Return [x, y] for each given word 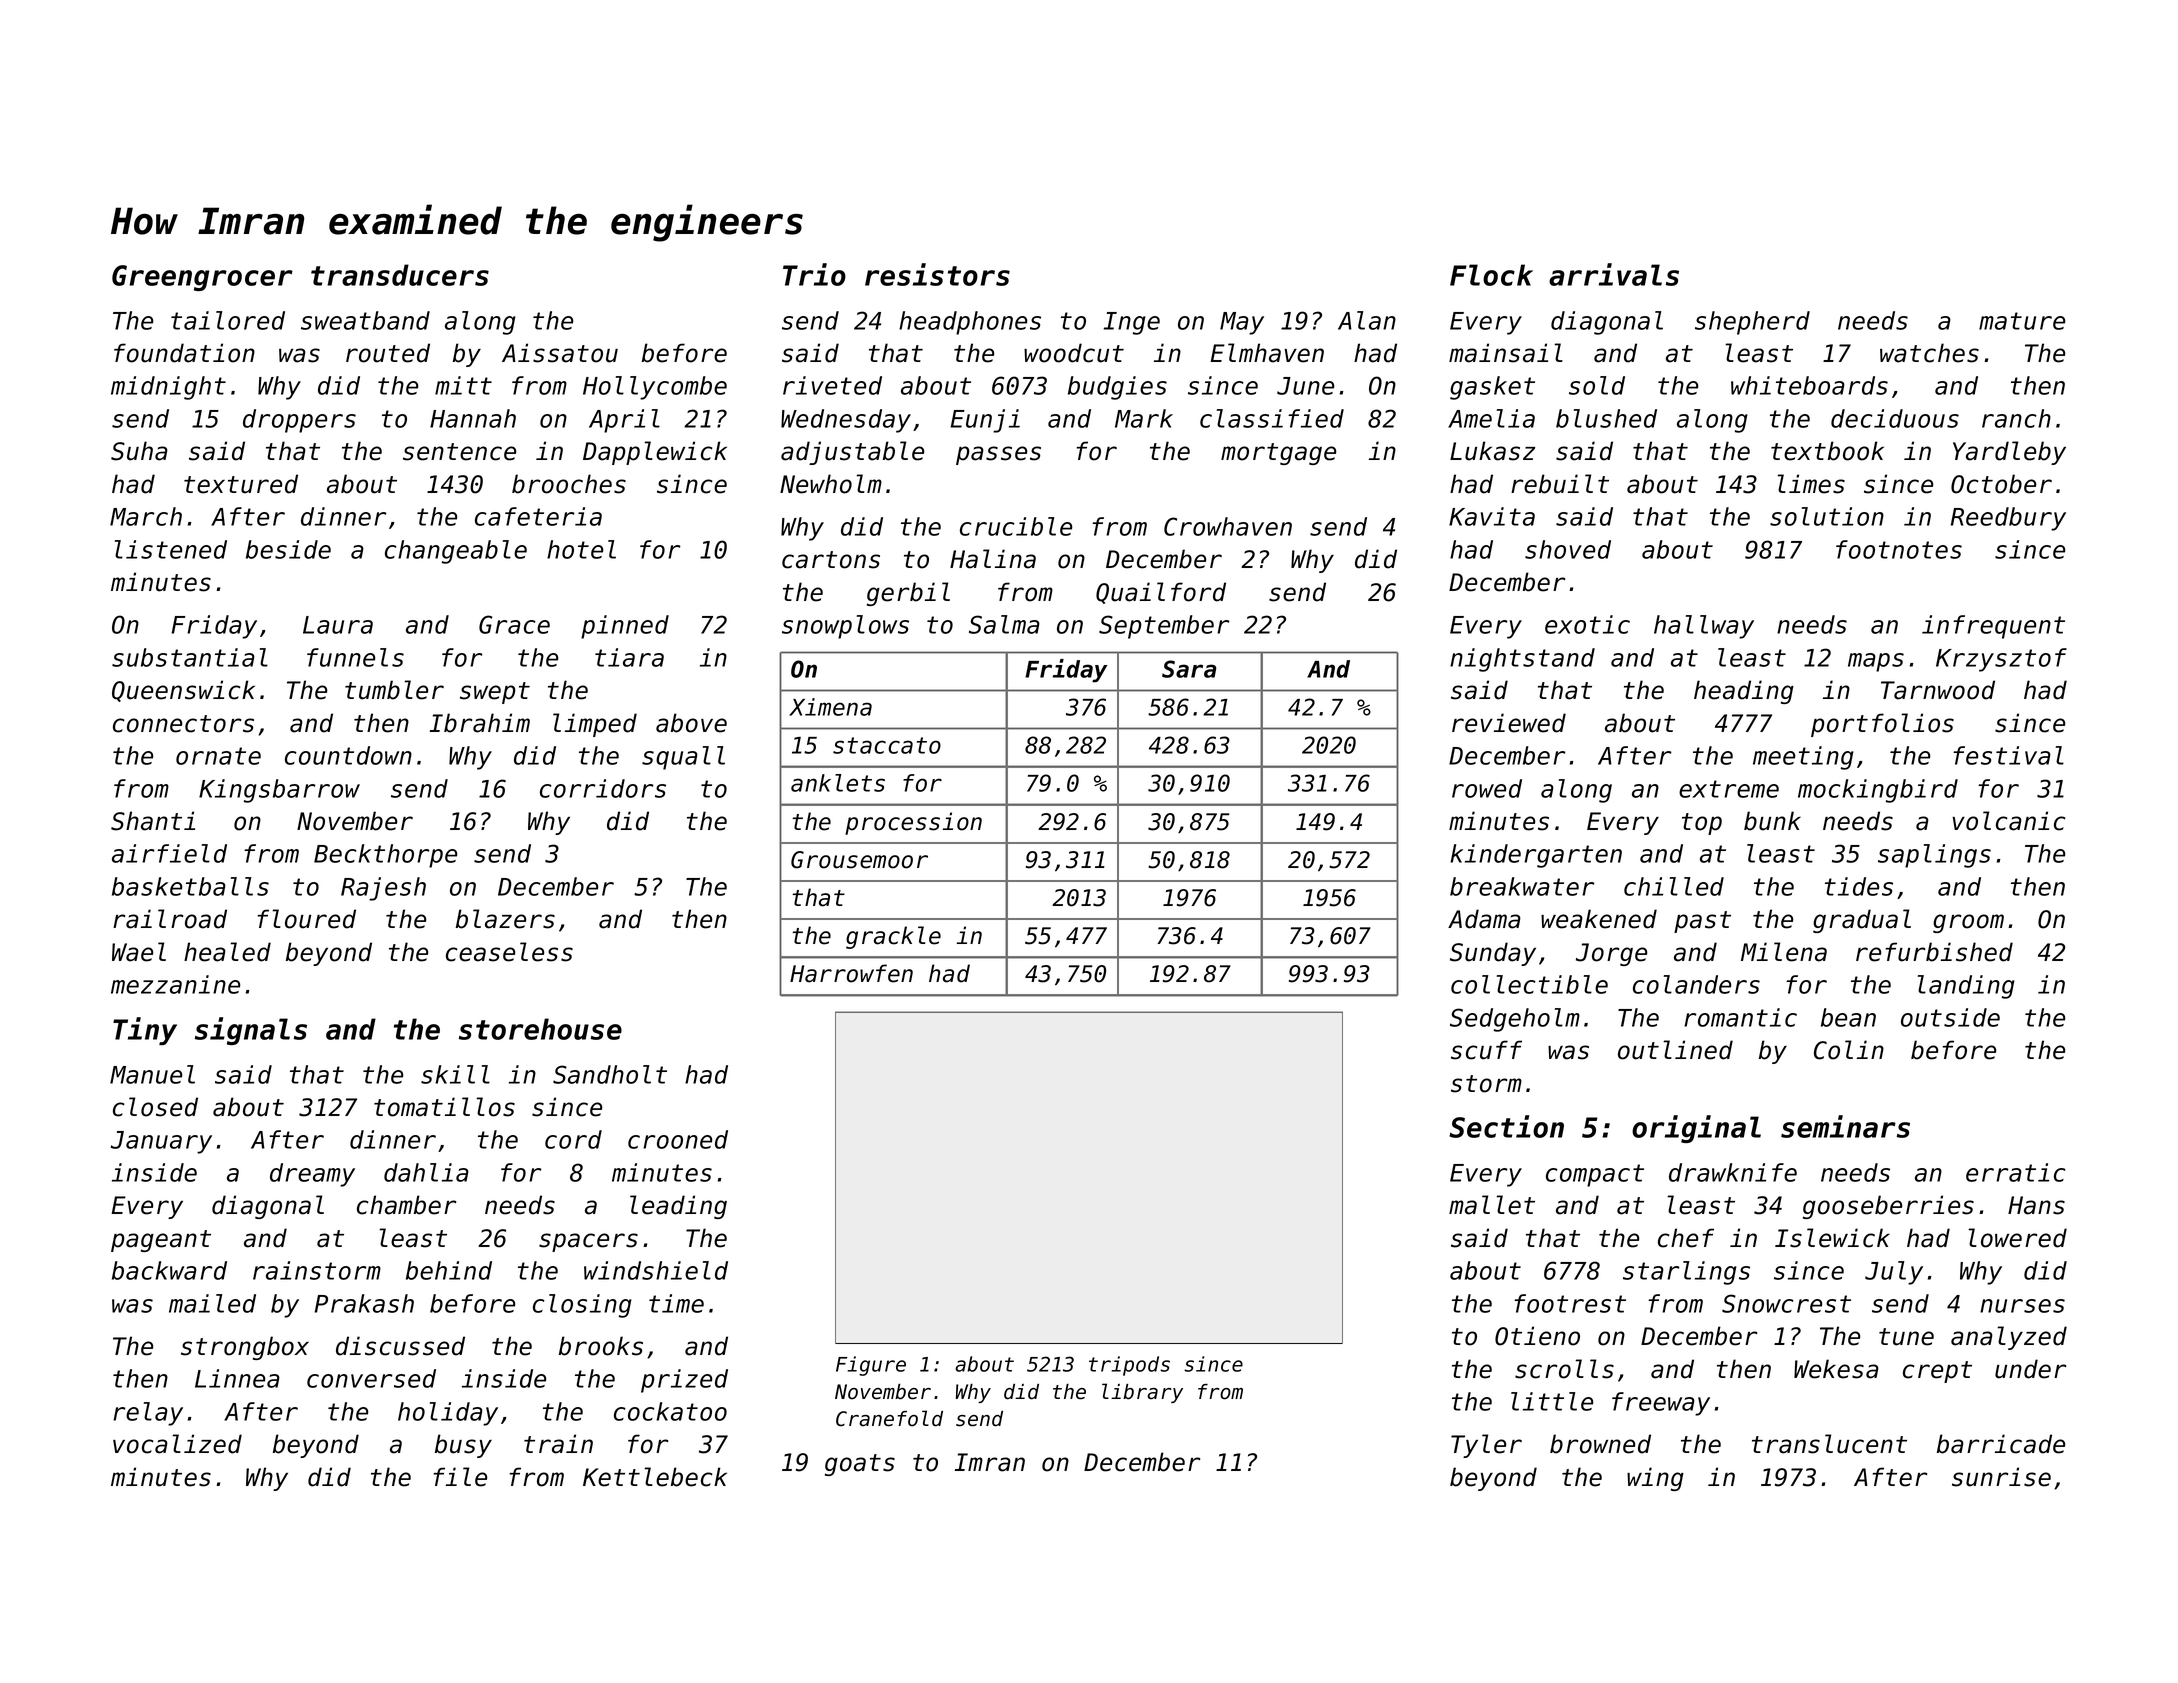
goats [860, 1465]
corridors [603, 788]
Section [1506, 1126]
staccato [887, 745]
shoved [1568, 549]
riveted [832, 385]
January [161, 1142]
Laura [338, 625]
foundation [184, 353]
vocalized [177, 1444]
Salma [1004, 624]
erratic [2016, 1172]
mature [2022, 321]
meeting [1803, 758]
